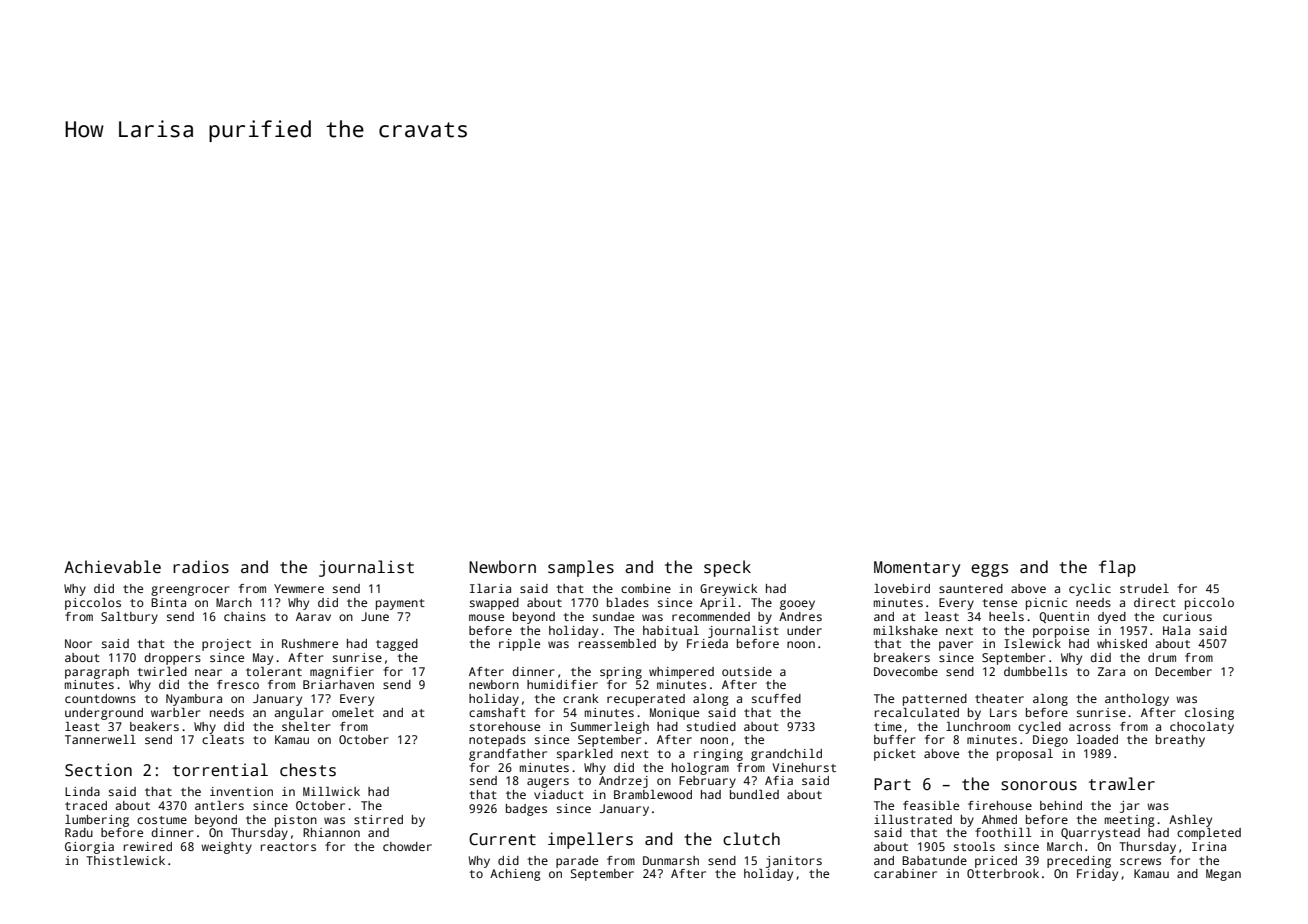  Describe the element at coordinates (989, 570) in the image. I see `eggs` at that location.
